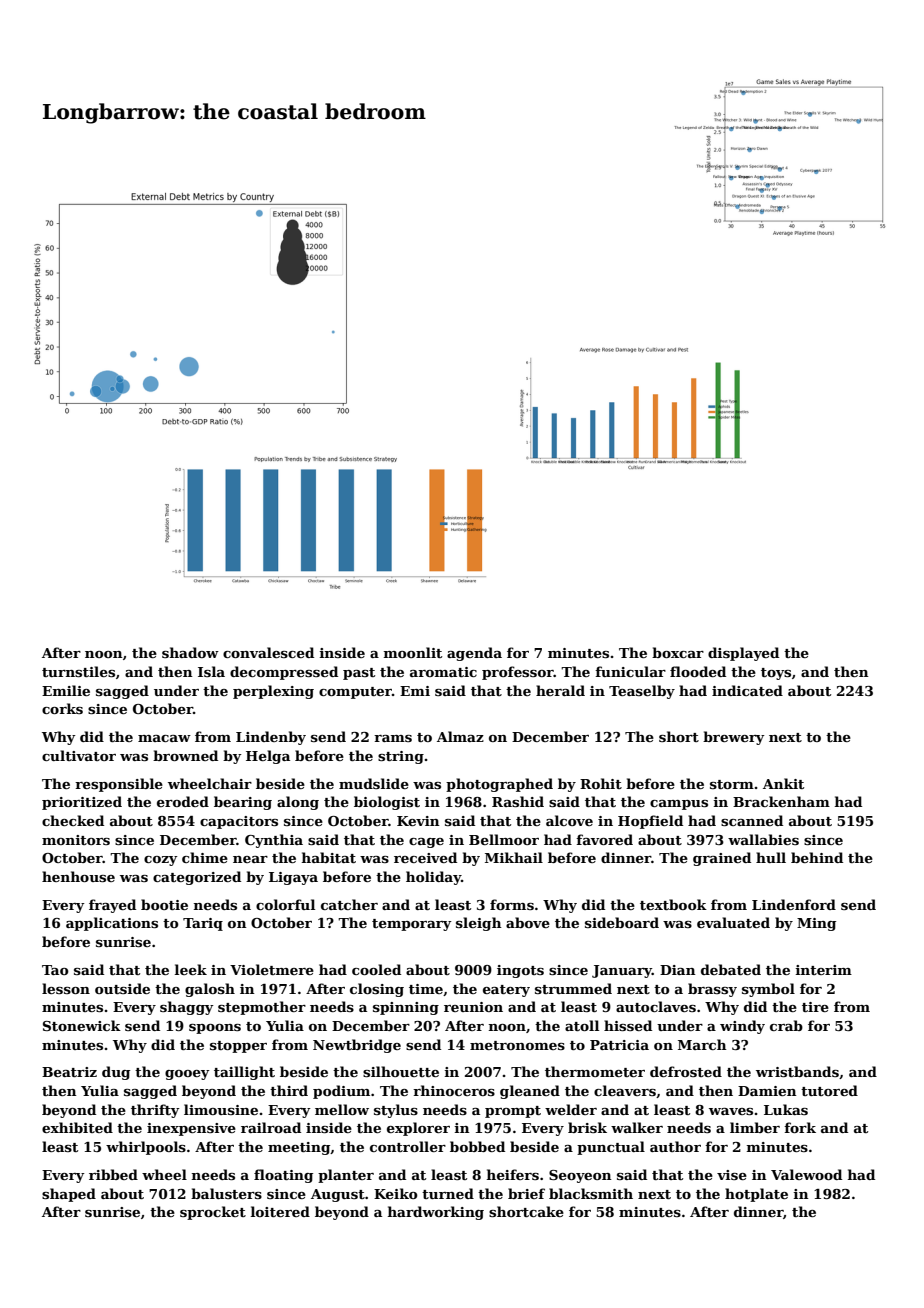  What do you see at coordinates (734, 738) in the screenshot?
I see `brewery` at bounding box center [734, 738].
